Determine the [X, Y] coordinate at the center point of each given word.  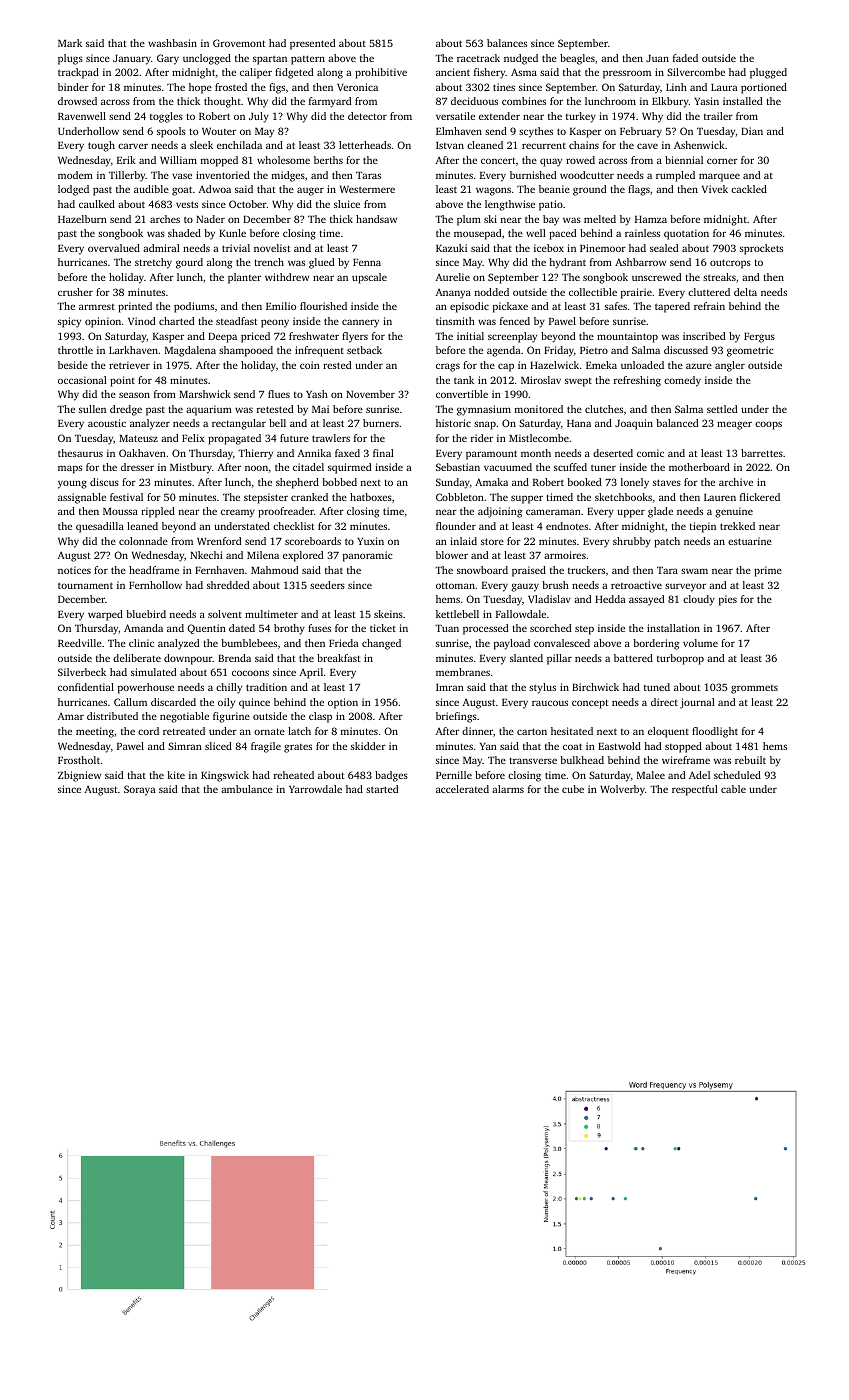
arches [165, 219]
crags [448, 367]
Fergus [759, 338]
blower [452, 555]
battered [633, 658]
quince [254, 703]
